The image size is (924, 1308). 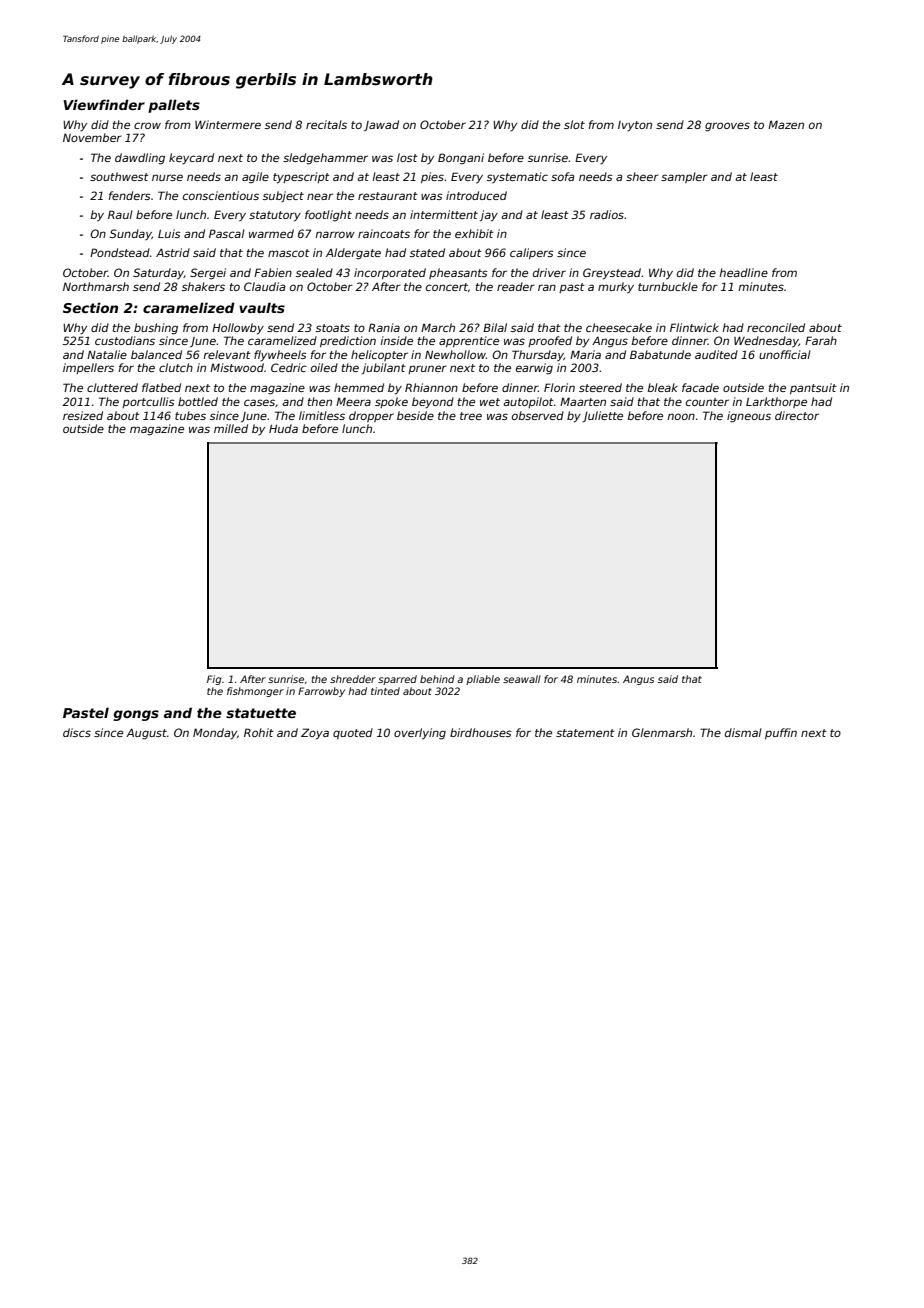 What do you see at coordinates (391, 402) in the screenshot?
I see `spoke` at bounding box center [391, 402].
